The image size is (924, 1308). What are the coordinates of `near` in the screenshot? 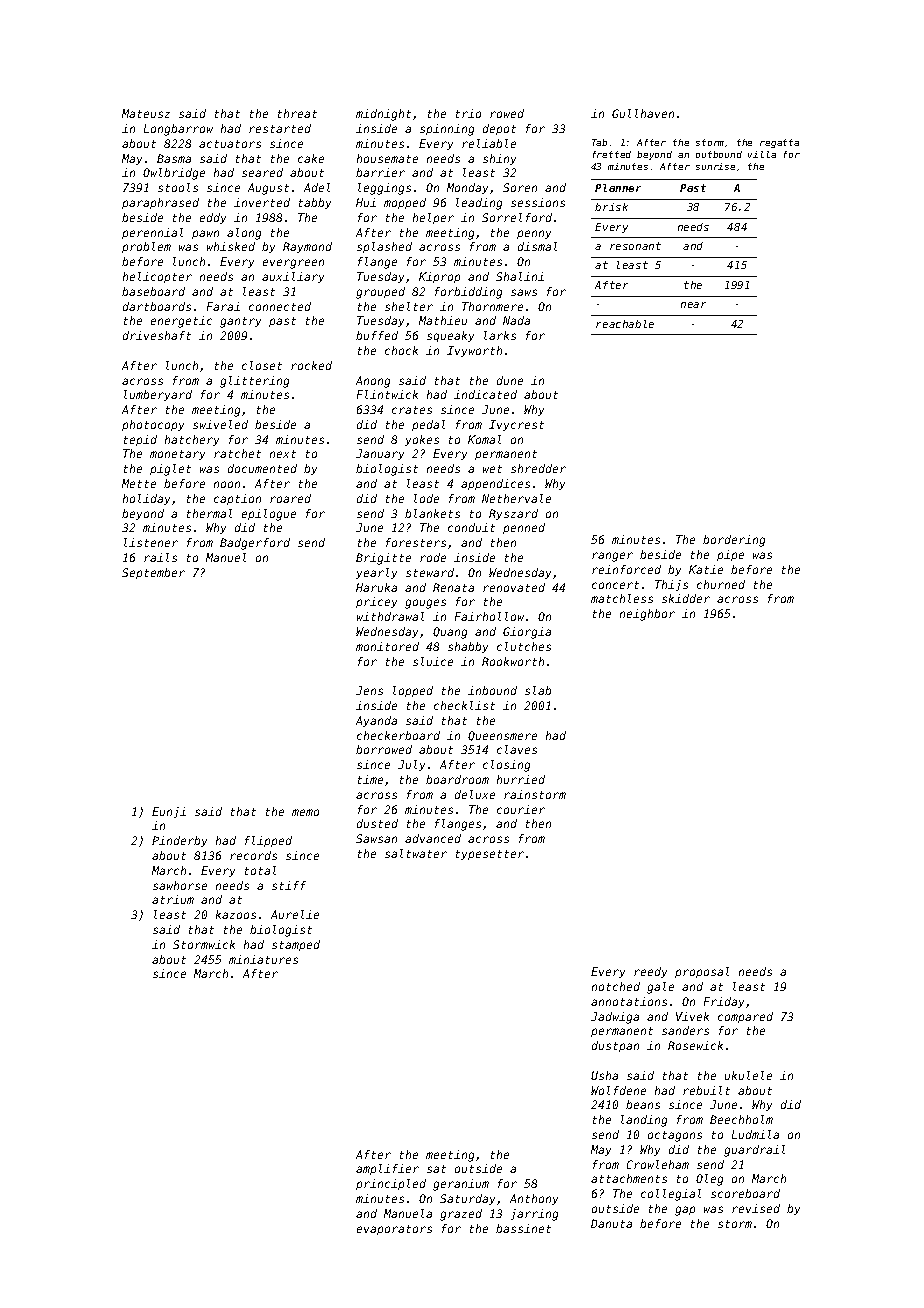 It's located at (693, 305).
